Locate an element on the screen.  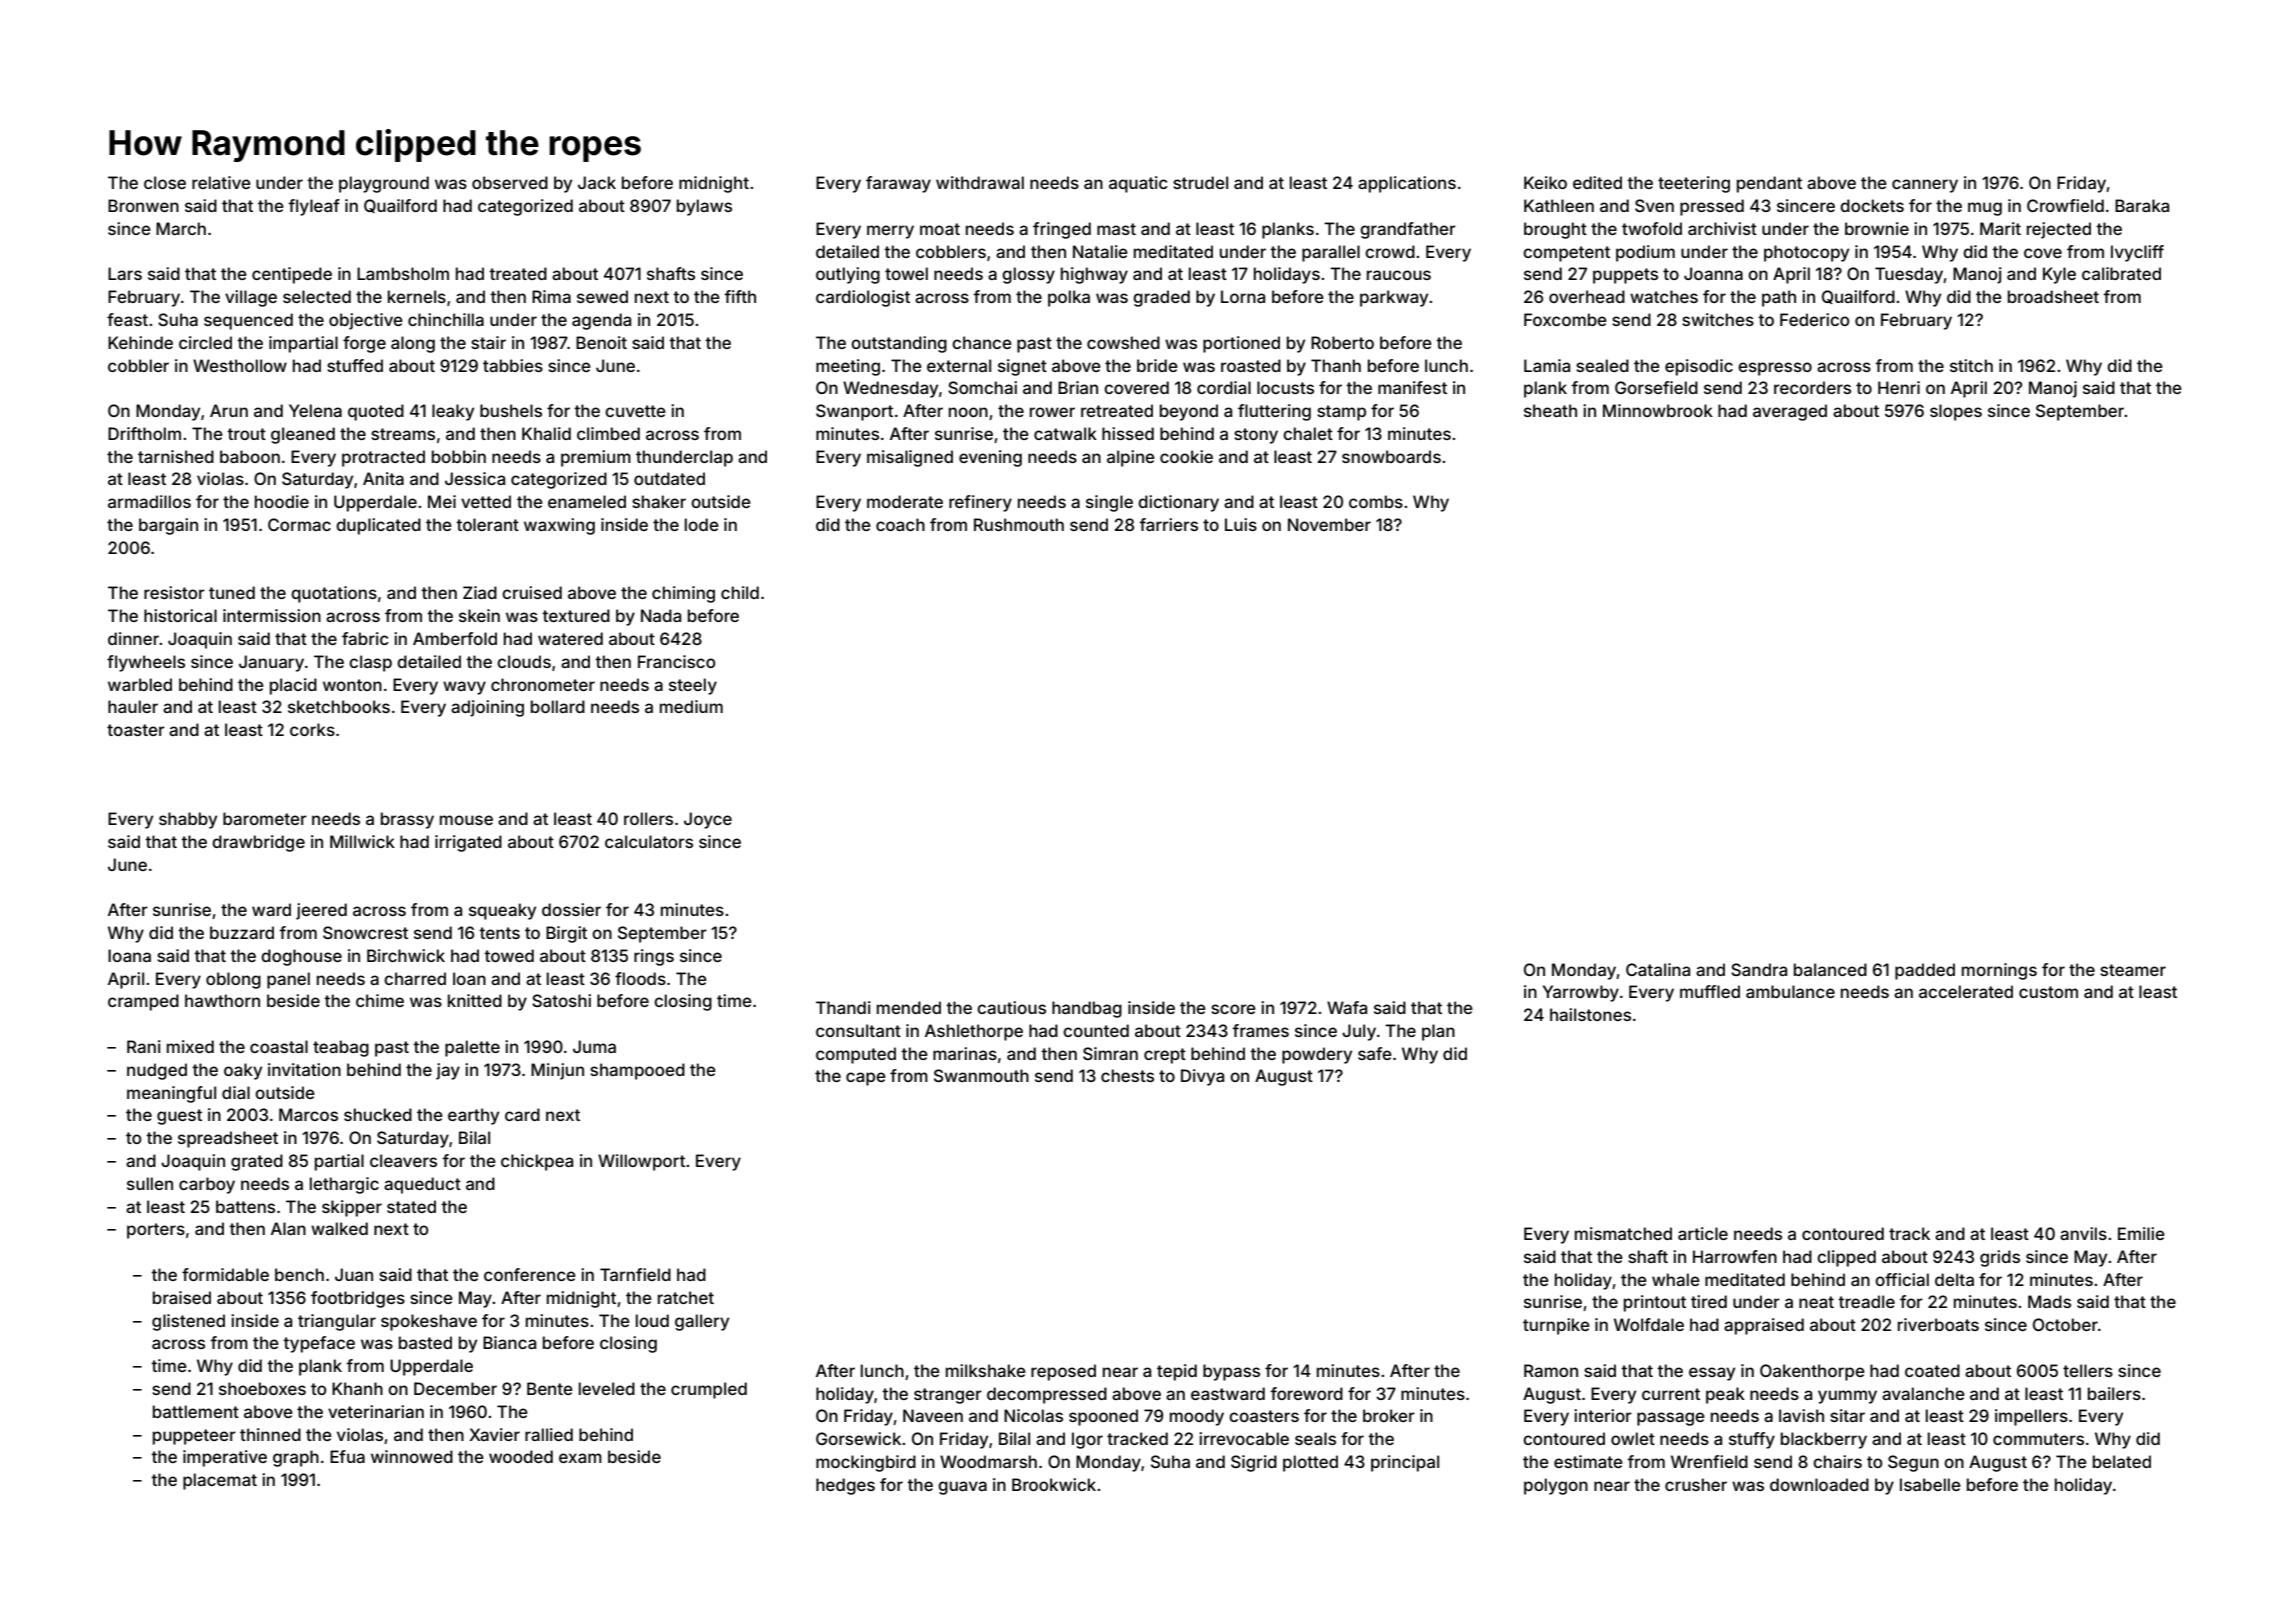
Catalina is located at coordinates (1658, 969).
